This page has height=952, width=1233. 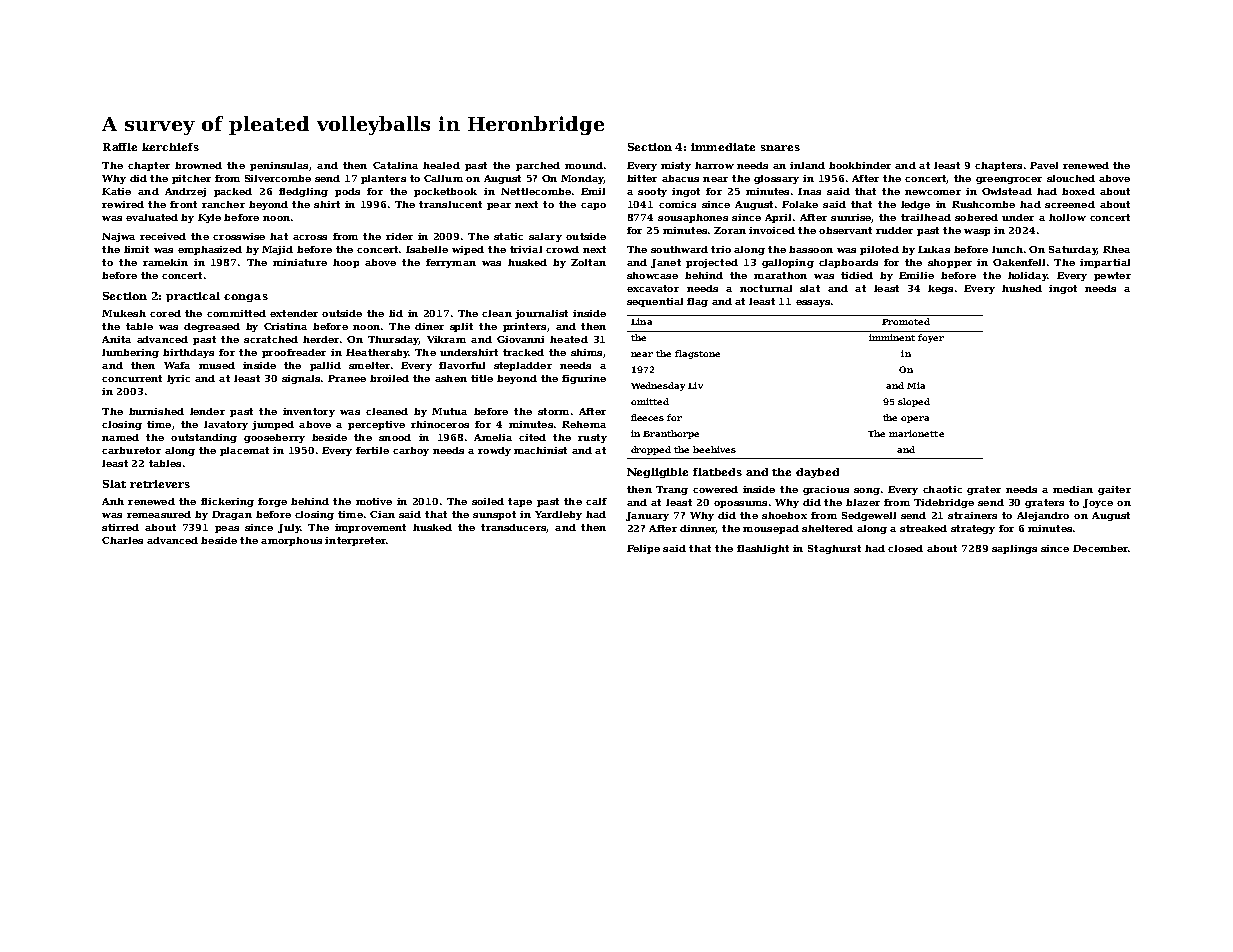 I want to click on pewter, so click(x=1112, y=276).
